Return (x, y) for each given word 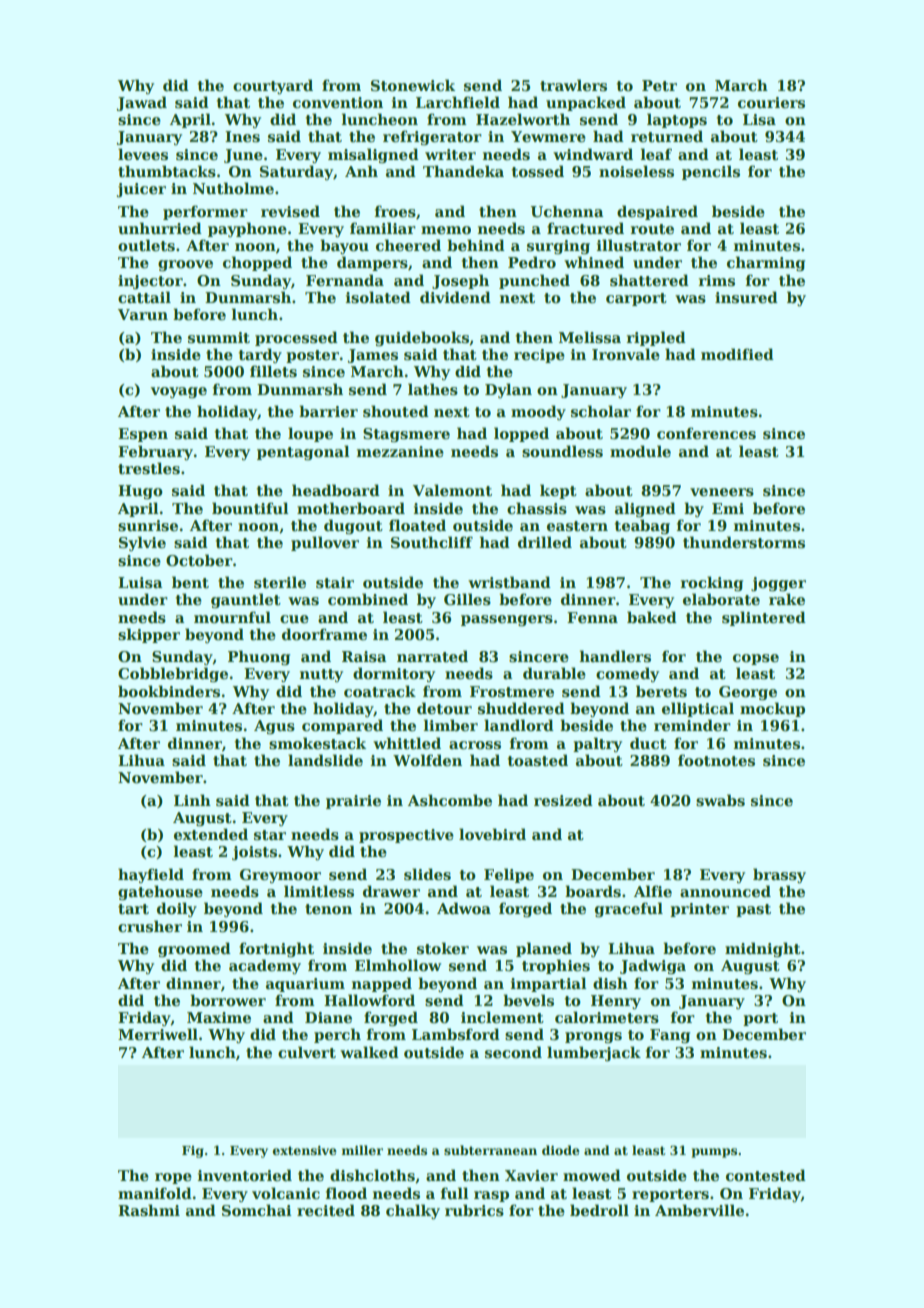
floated (417, 525)
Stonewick (413, 85)
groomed (194, 949)
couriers (771, 103)
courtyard (273, 86)
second (513, 1052)
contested (766, 1175)
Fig (193, 1152)
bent (190, 582)
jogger (778, 584)
